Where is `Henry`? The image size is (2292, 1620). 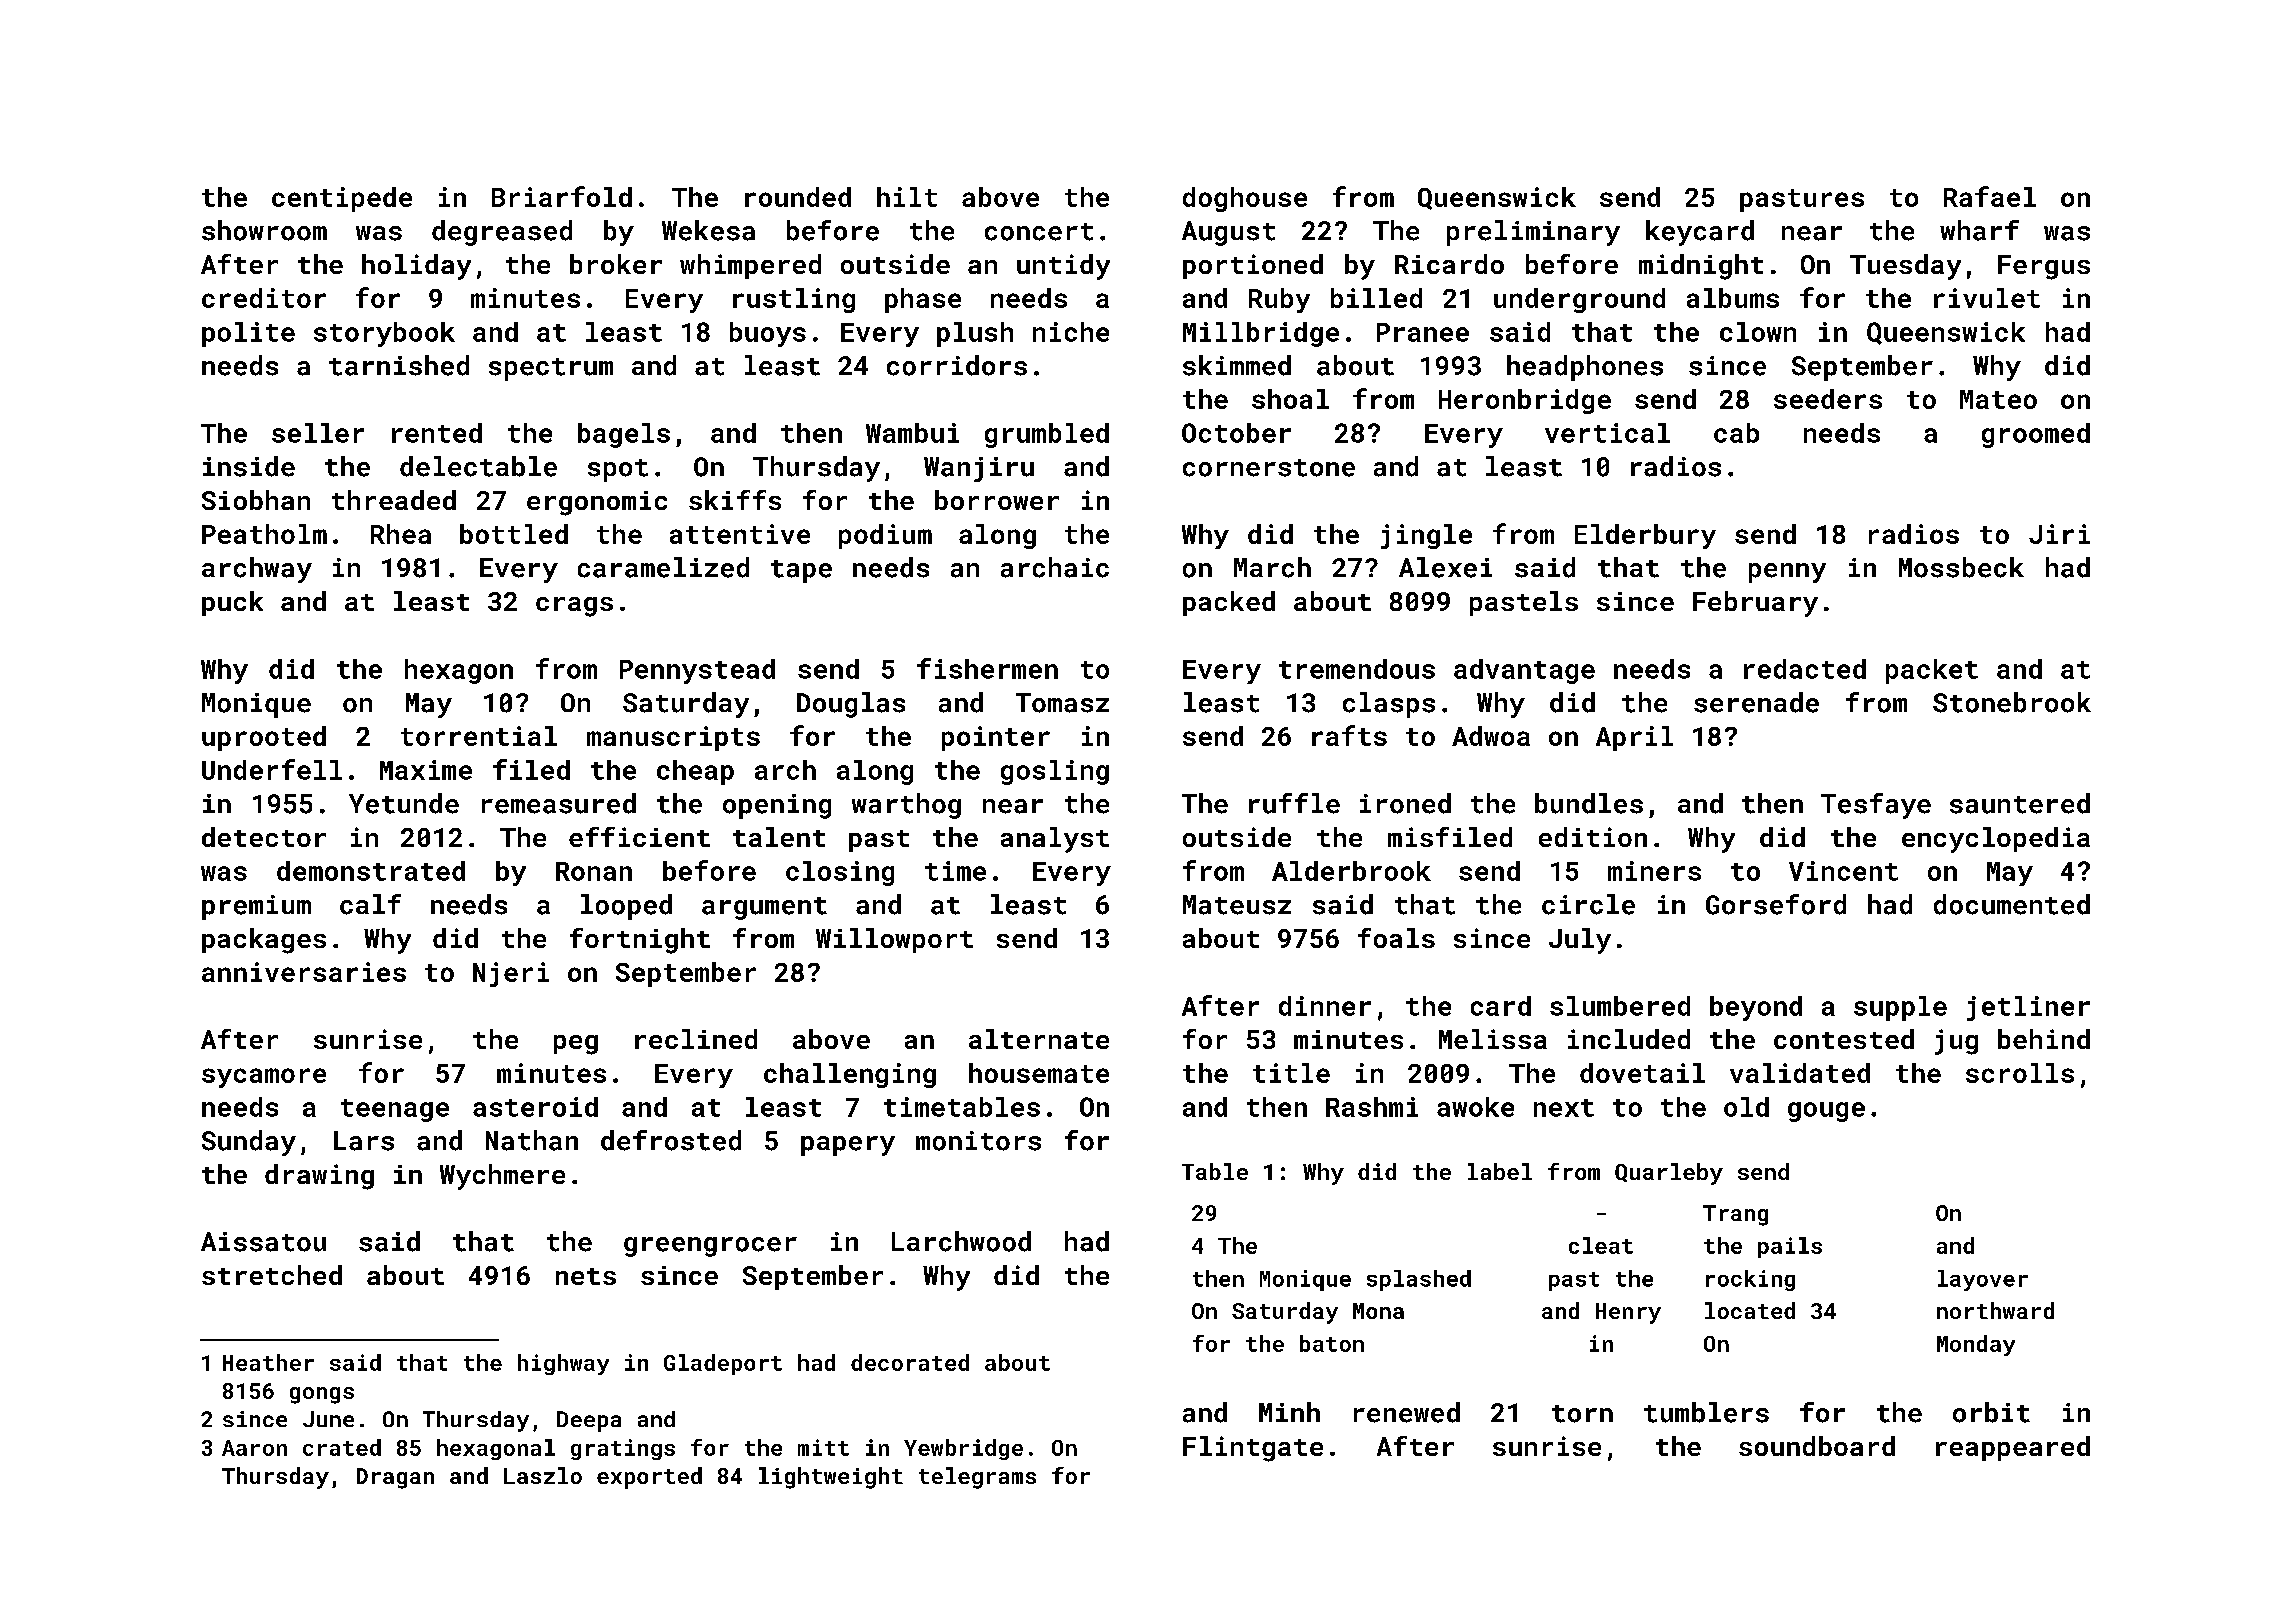 Henry is located at coordinates (1628, 1313).
